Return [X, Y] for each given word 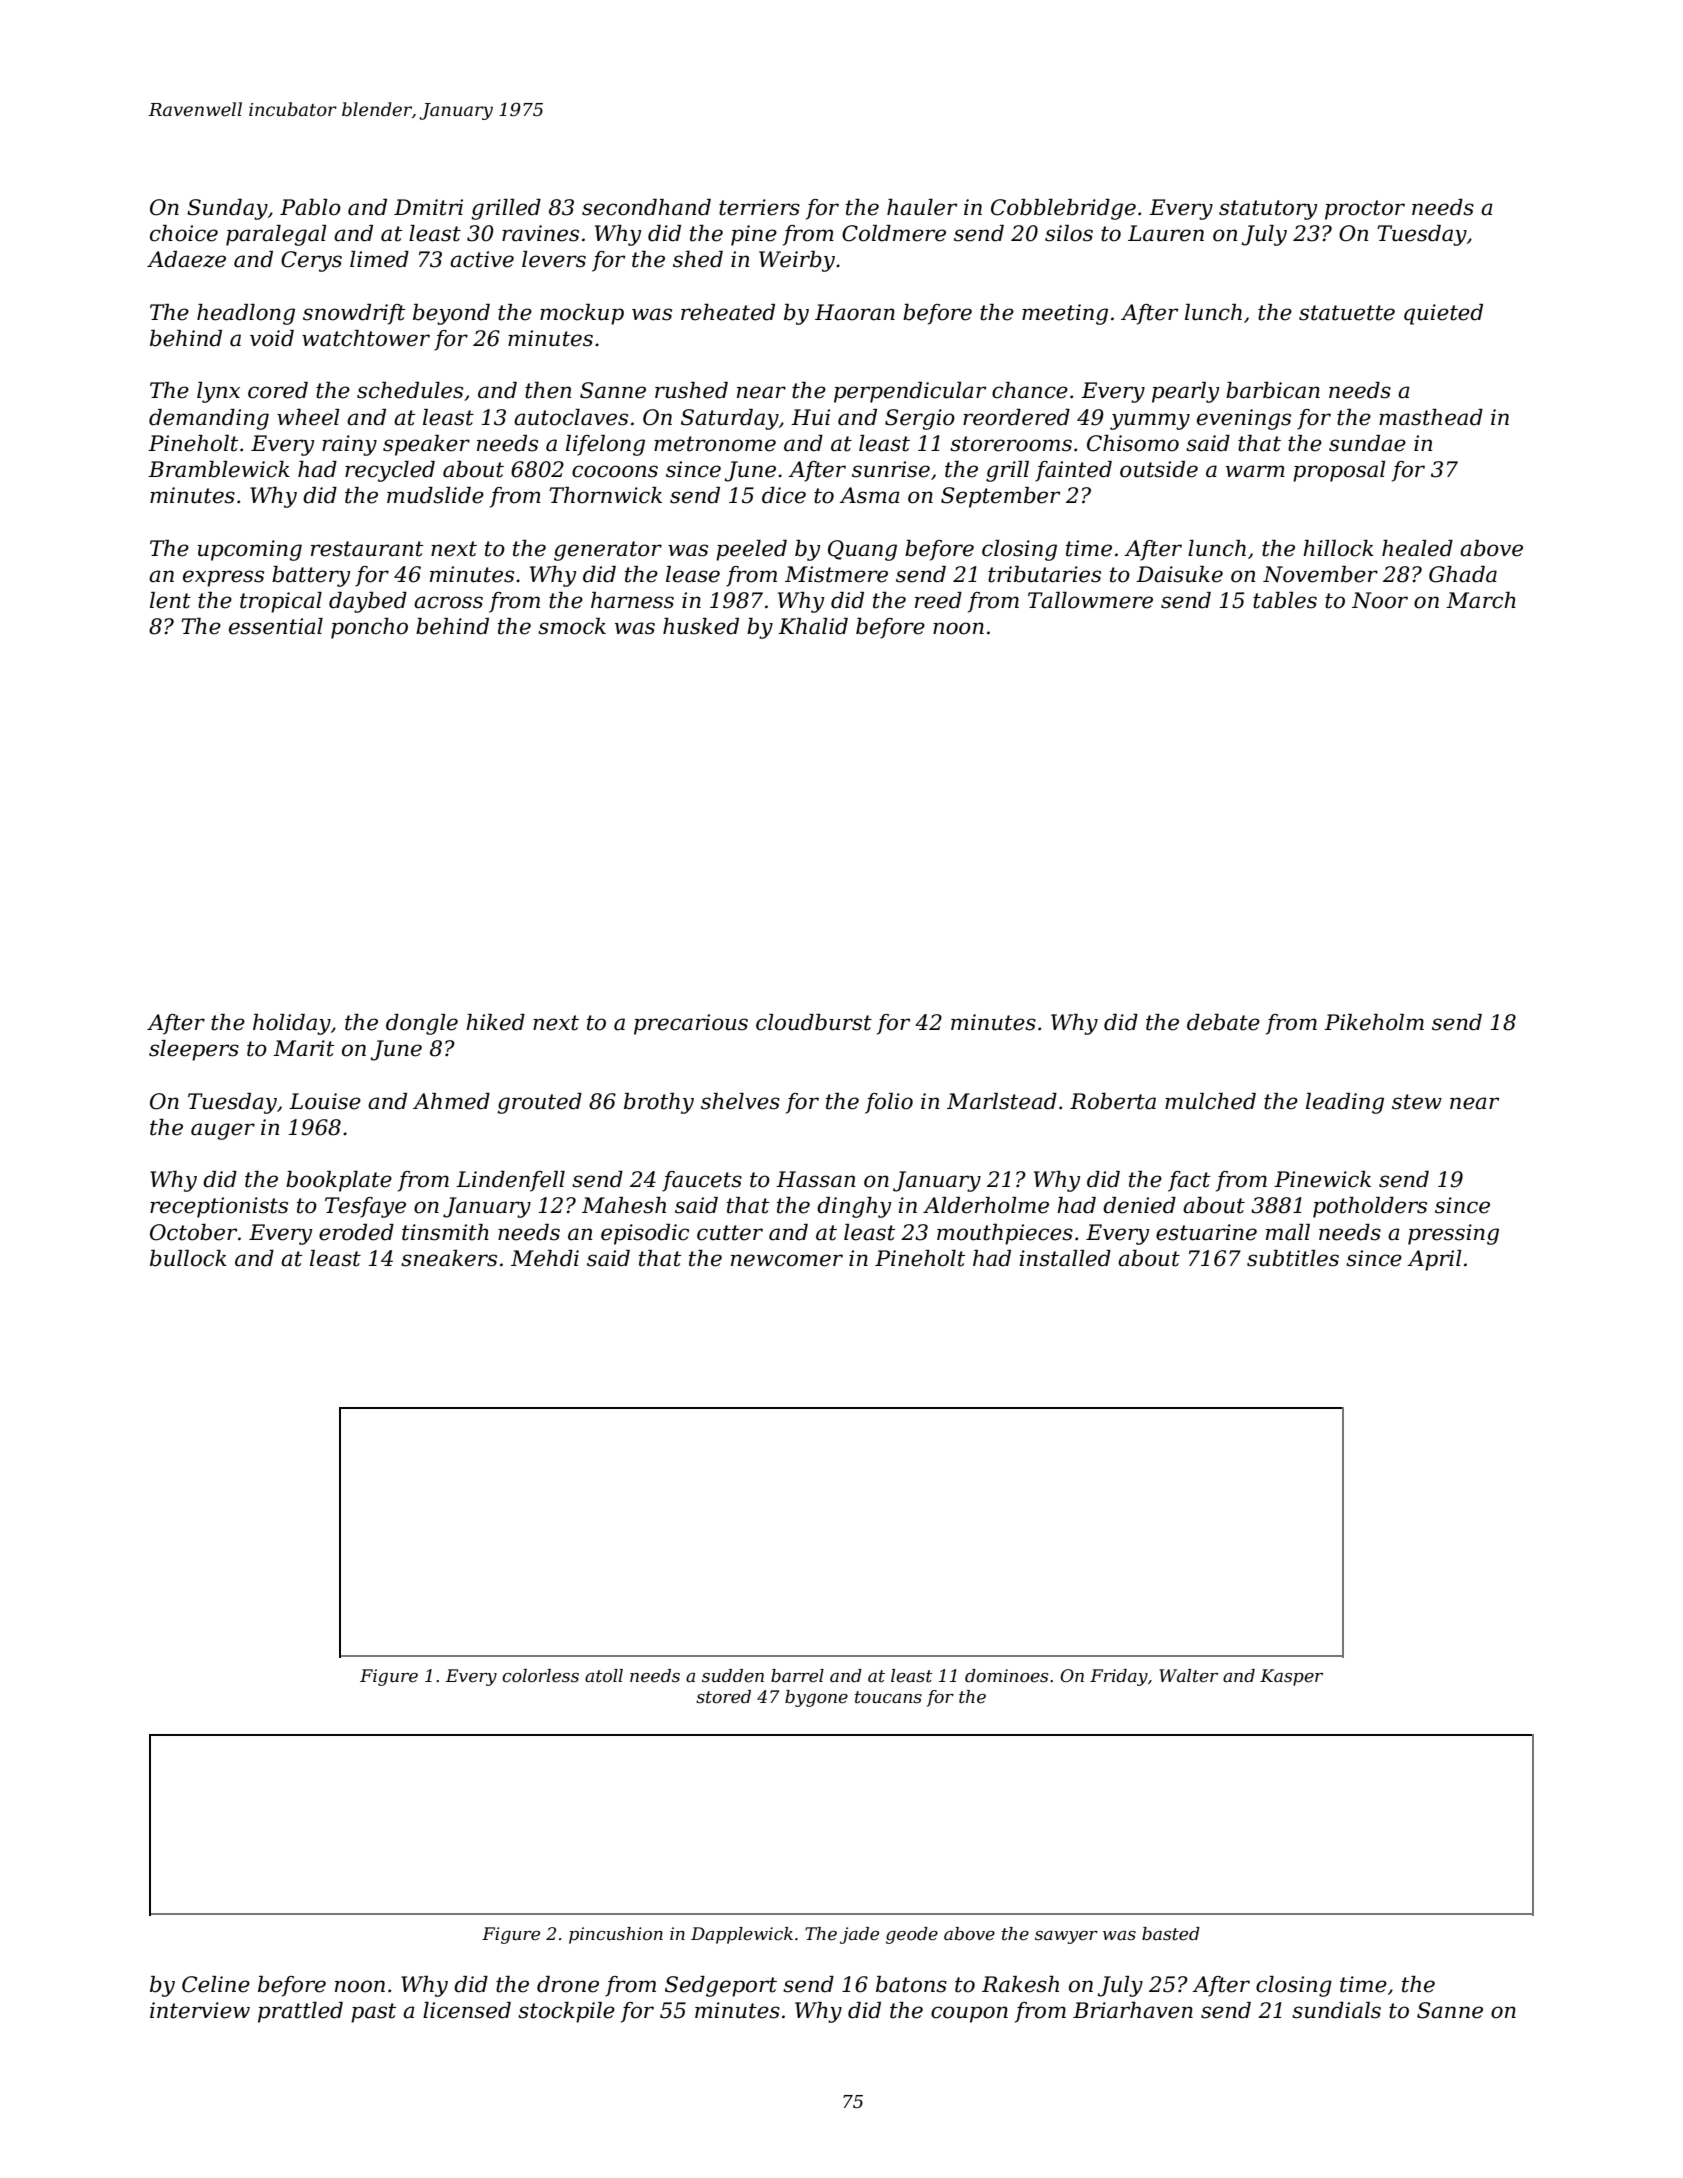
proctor [1365, 210]
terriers [759, 207]
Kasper [1291, 1677]
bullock [188, 1258]
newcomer [787, 1260]
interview [200, 2010]
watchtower [366, 338]
